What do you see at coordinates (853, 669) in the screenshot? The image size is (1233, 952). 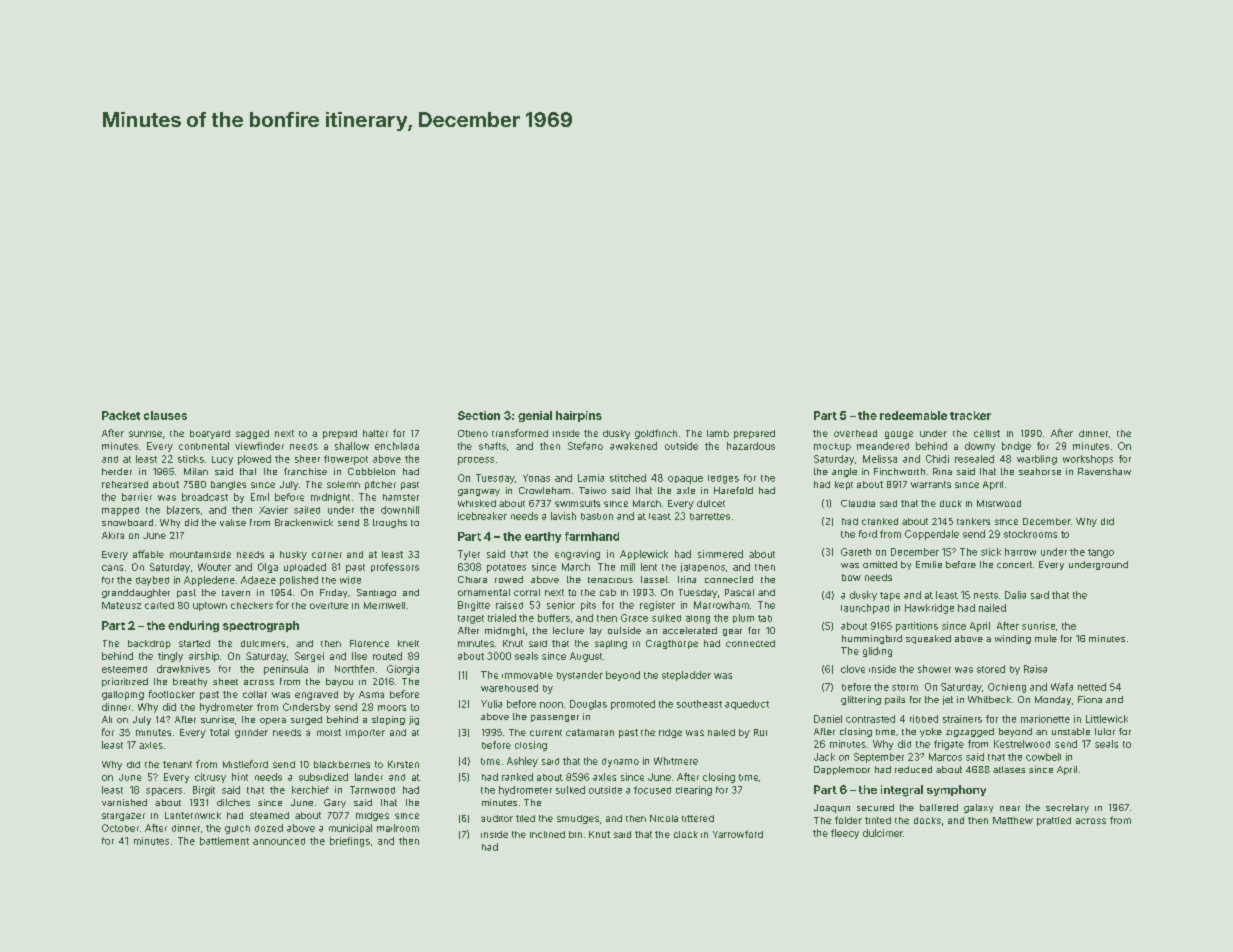 I see `clove` at bounding box center [853, 669].
